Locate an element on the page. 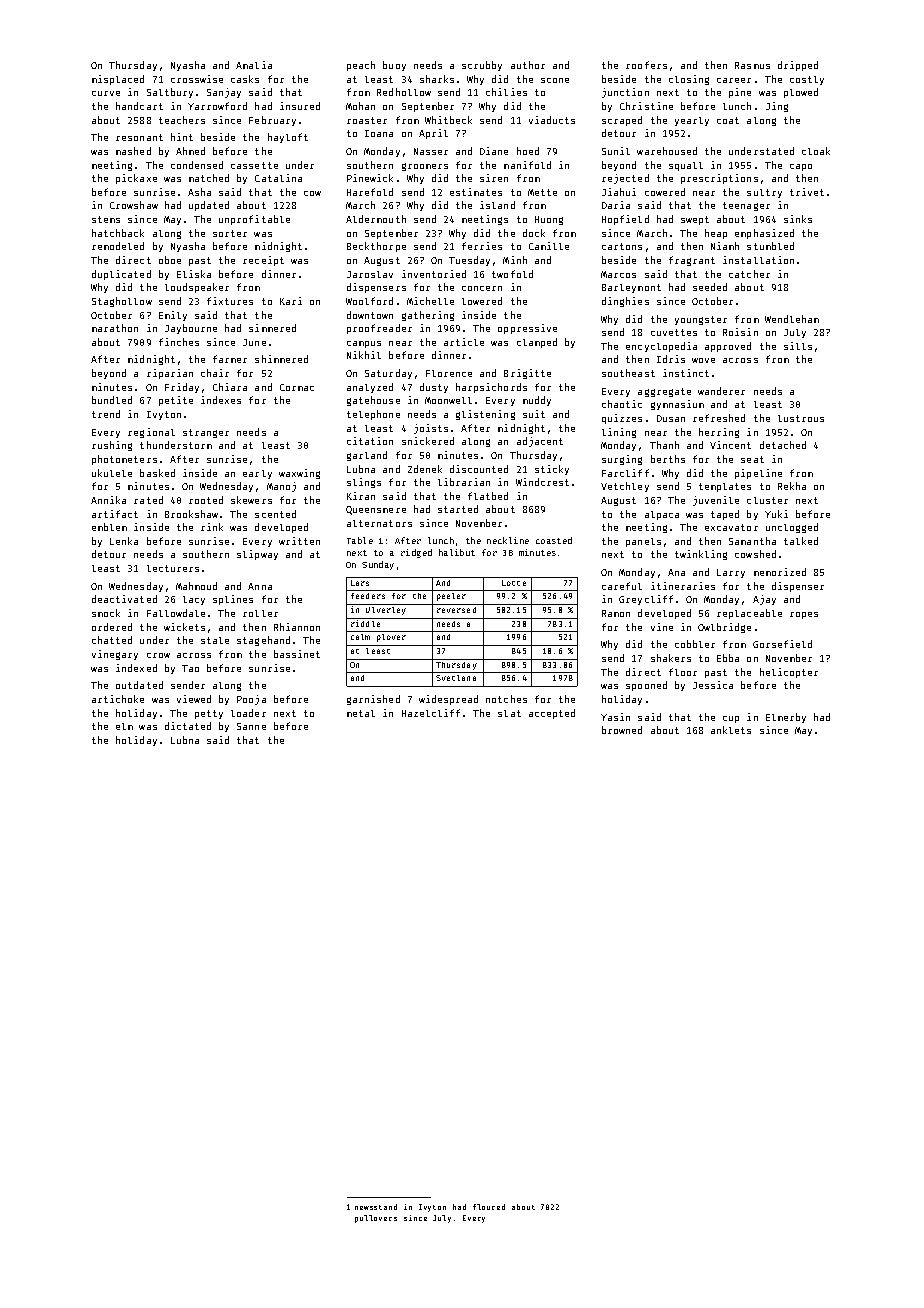  floured is located at coordinates (489, 1207).
